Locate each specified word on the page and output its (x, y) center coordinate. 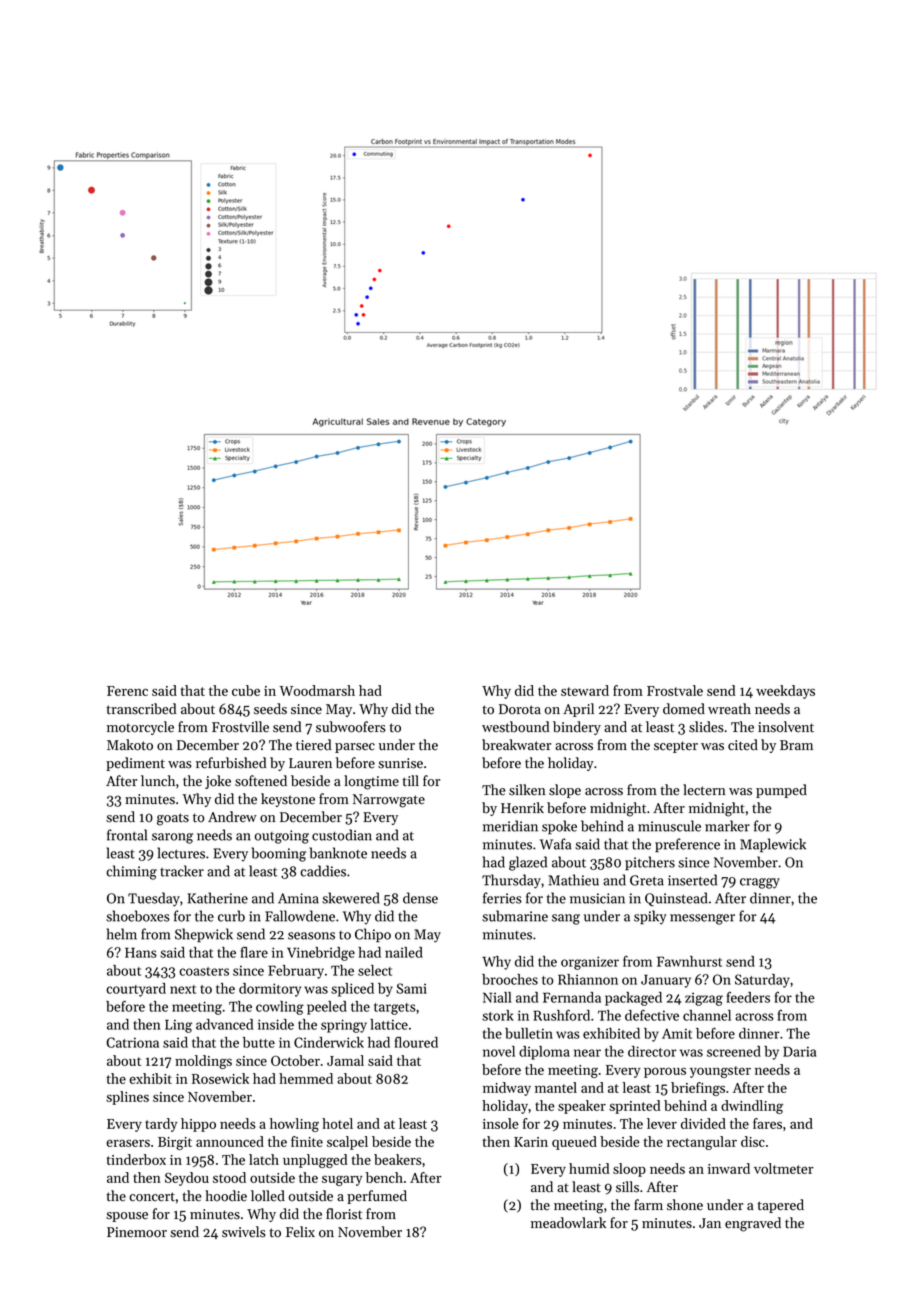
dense (420, 898)
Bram (796, 745)
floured (416, 1042)
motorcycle (140, 728)
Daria (799, 1051)
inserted (692, 880)
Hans (141, 952)
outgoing (282, 837)
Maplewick (773, 845)
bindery (577, 728)
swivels (244, 1232)
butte (259, 1042)
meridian (510, 826)
